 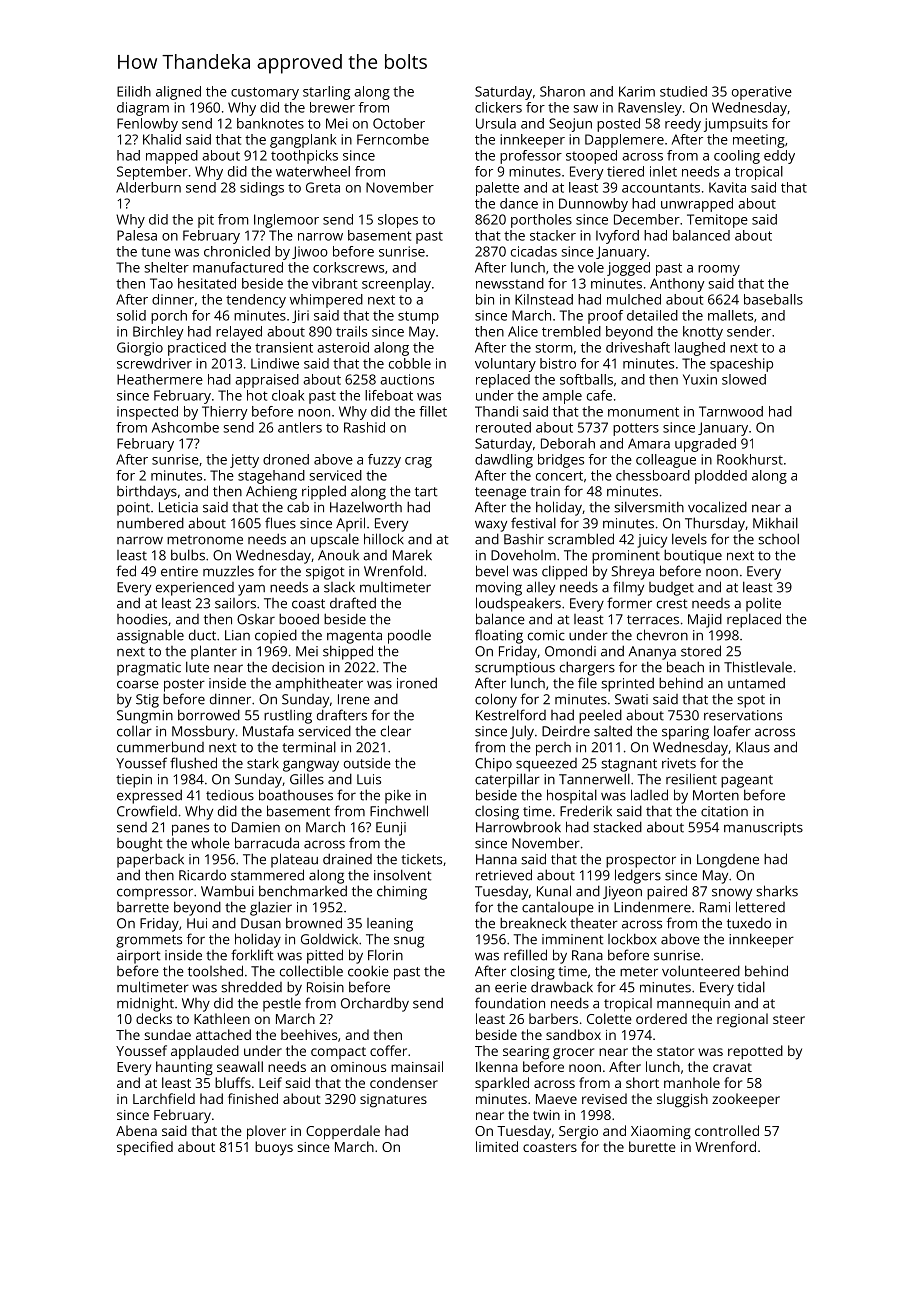 I want to click on Mustafa, so click(x=268, y=731).
